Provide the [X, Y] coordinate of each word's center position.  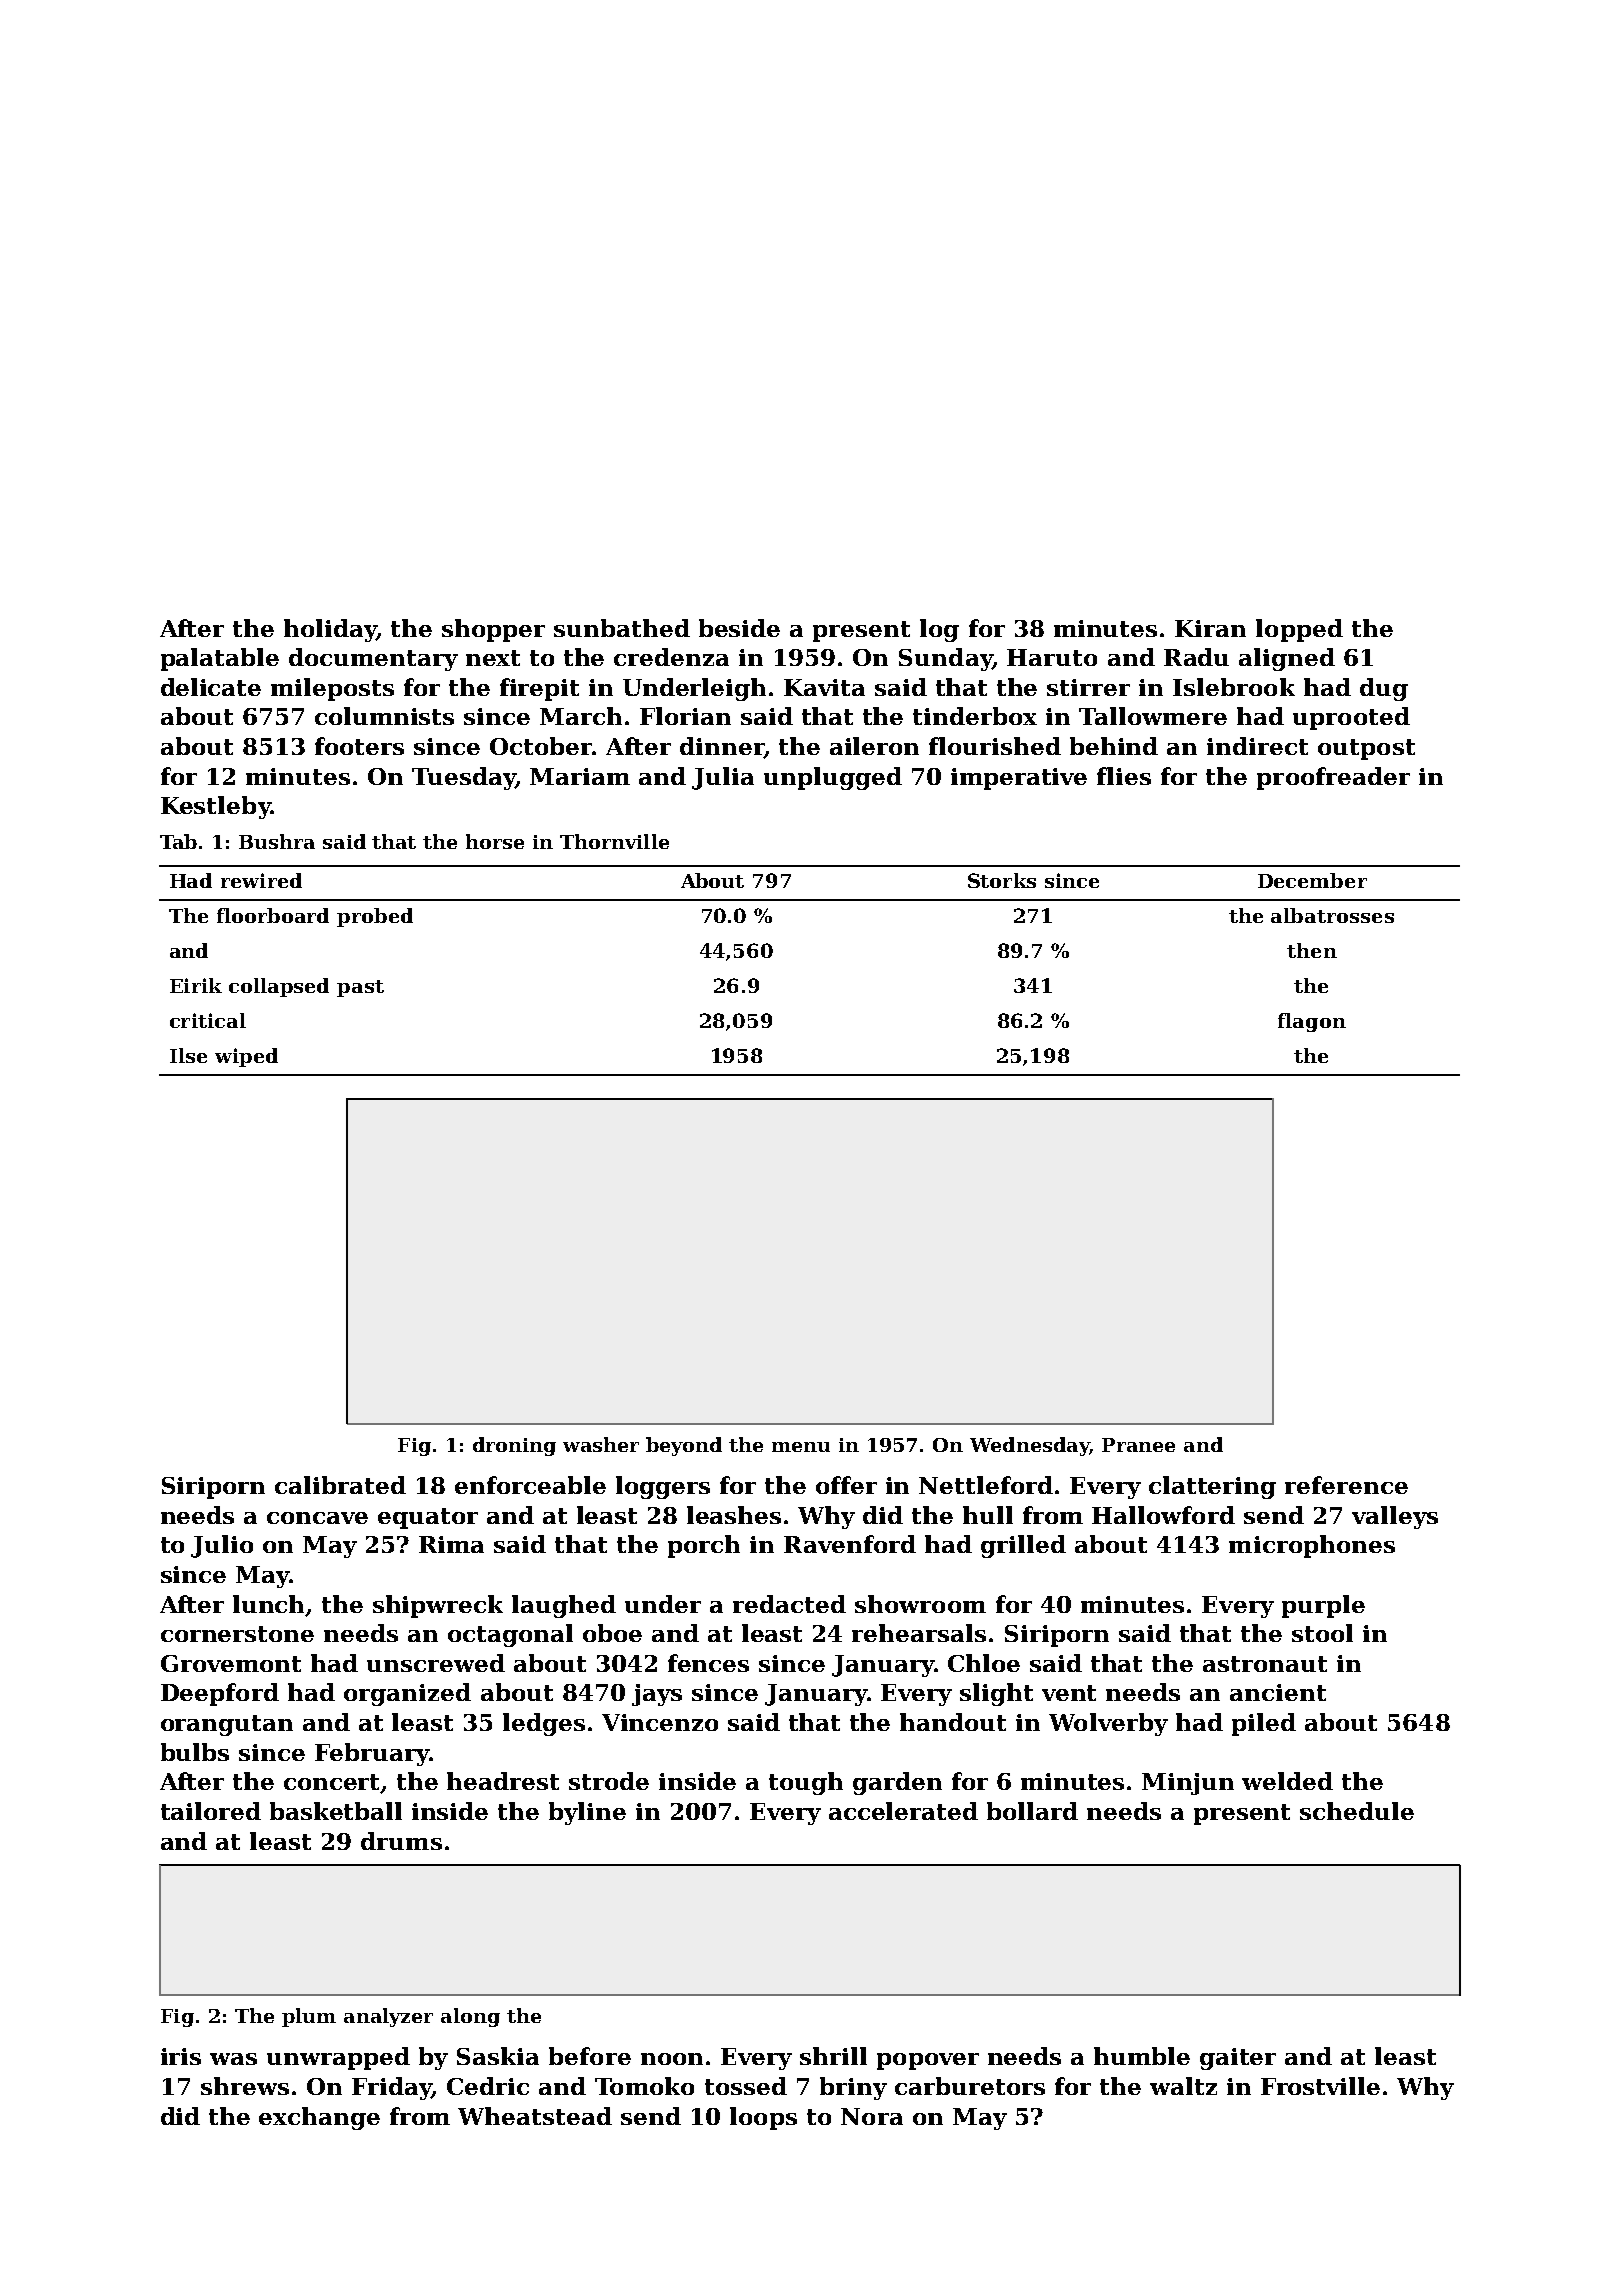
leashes [734, 1515]
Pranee [1138, 1445]
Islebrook [1234, 687]
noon [672, 2059]
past [360, 988]
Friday [392, 2088]
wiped [246, 1057]
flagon [1312, 1022]
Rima [451, 1544]
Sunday [945, 659]
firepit [539, 689]
